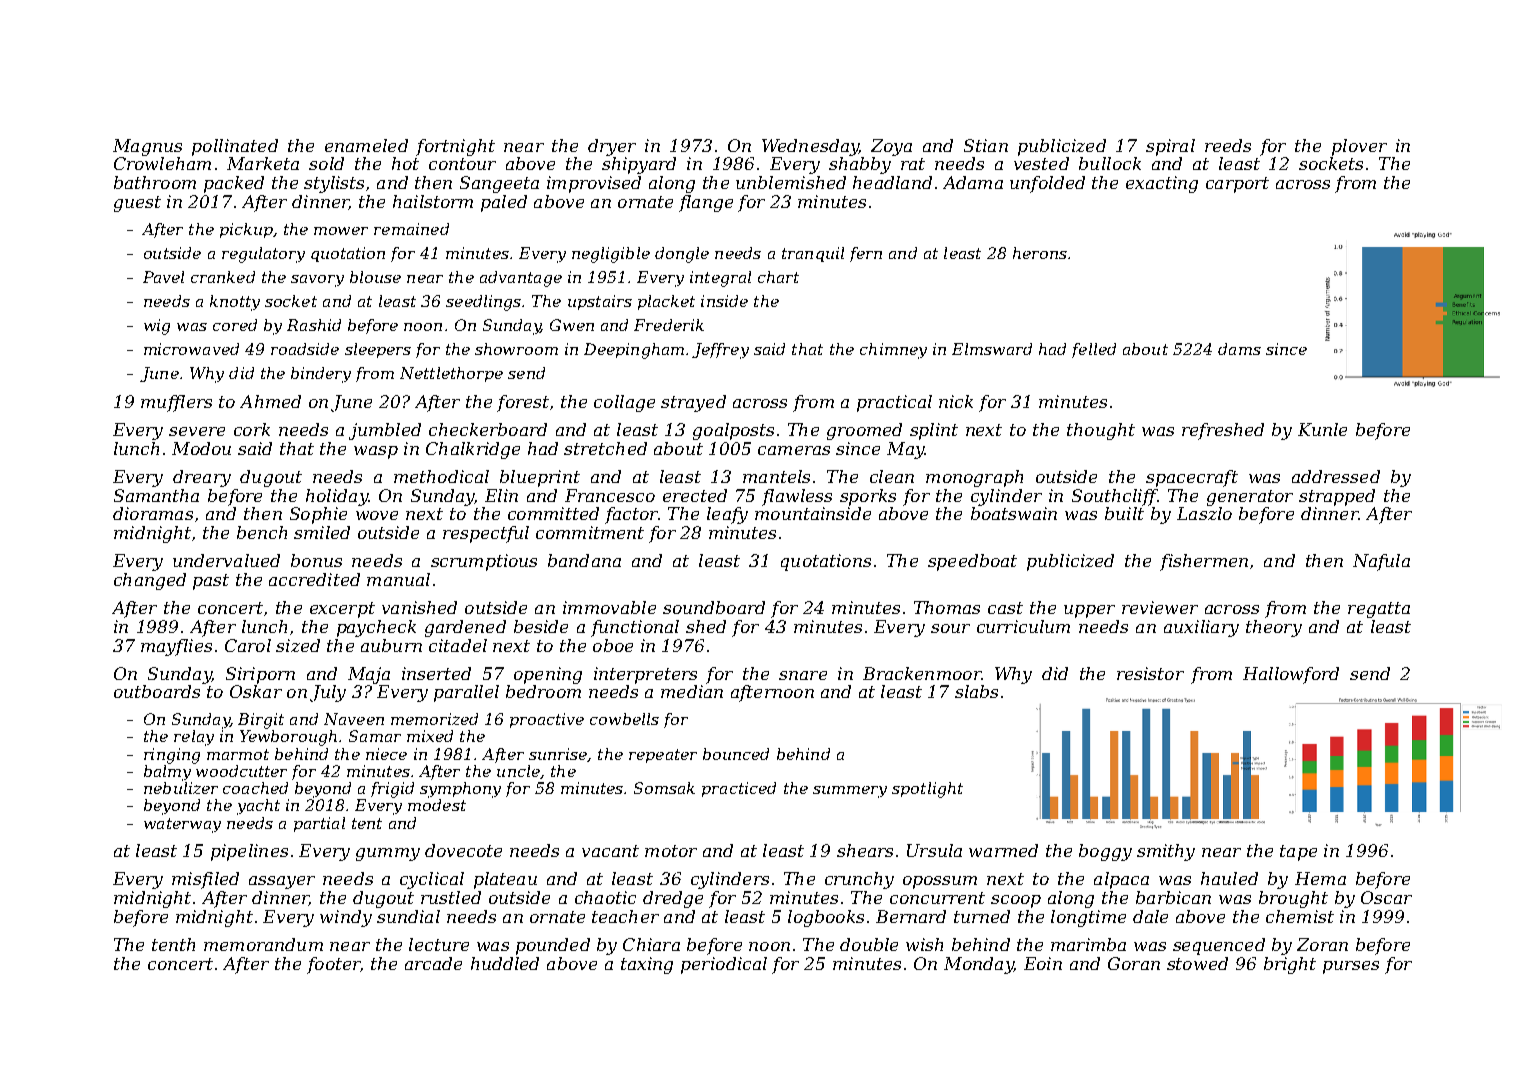 The height and width of the image is (1078, 1524). What do you see at coordinates (376, 452) in the image?
I see `wasp` at bounding box center [376, 452].
